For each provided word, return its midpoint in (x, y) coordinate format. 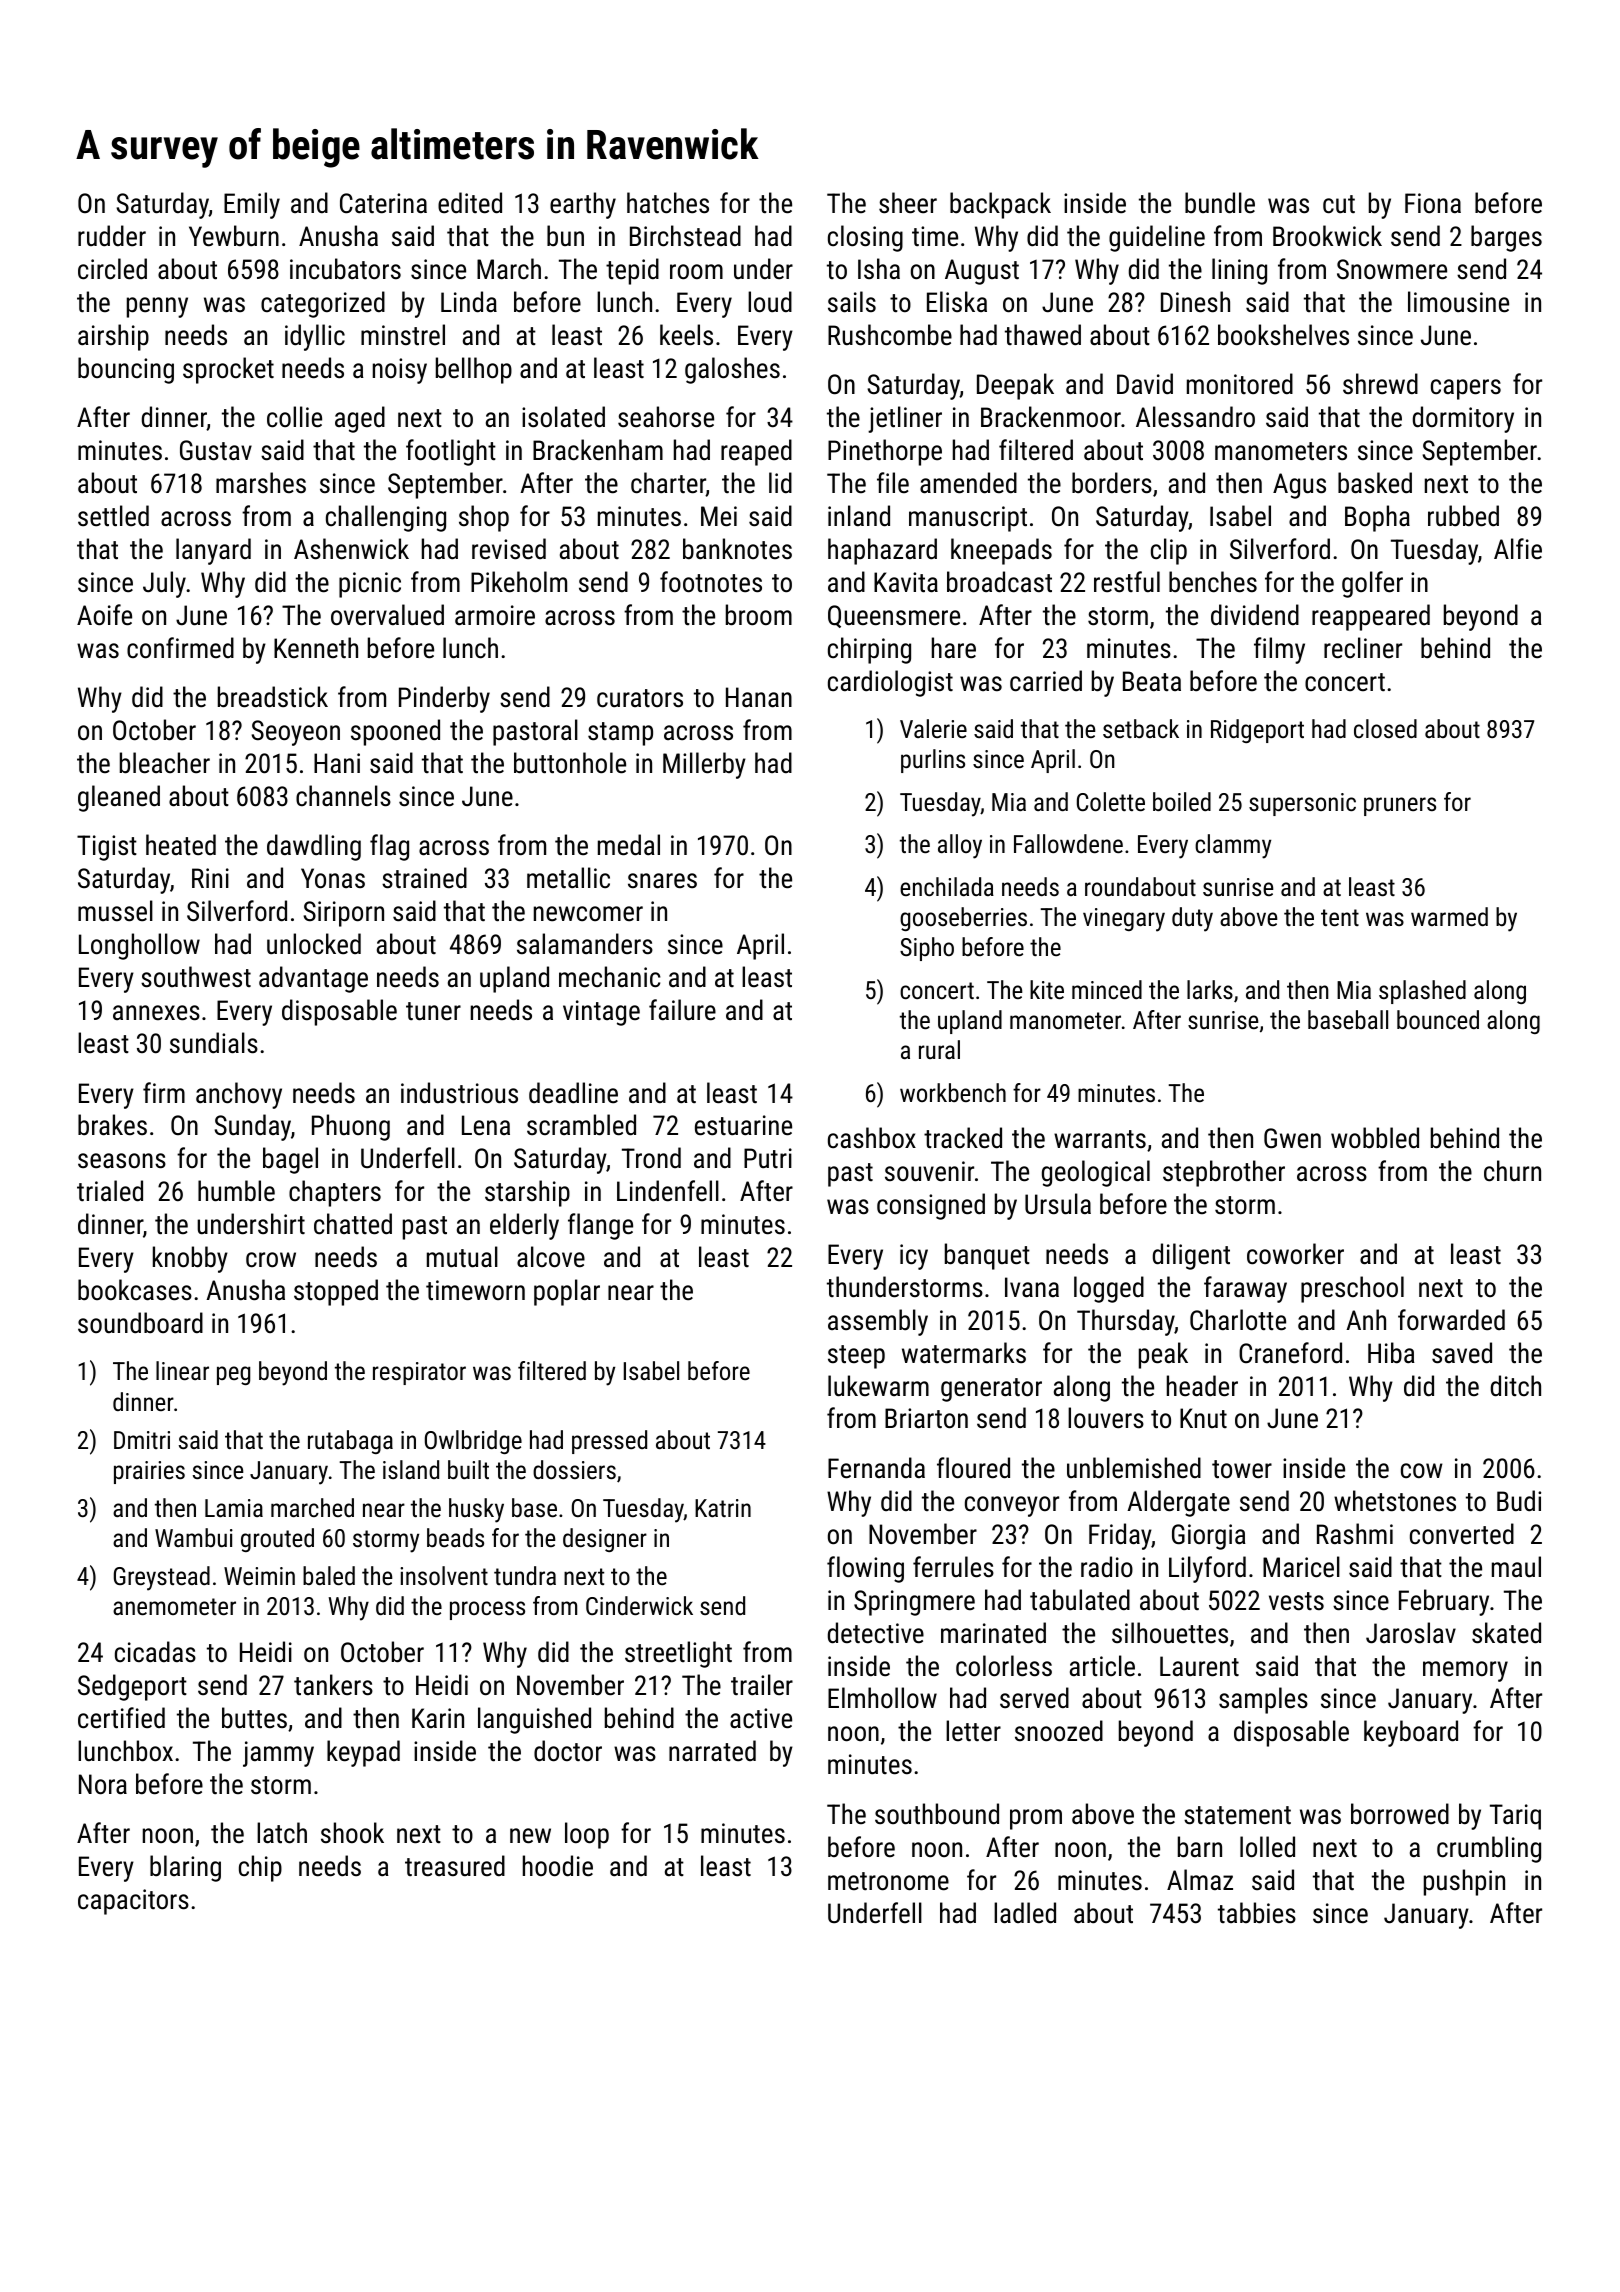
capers (1466, 389)
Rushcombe (890, 335)
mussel (115, 911)
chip (260, 1868)
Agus (1299, 486)
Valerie (933, 728)
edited (470, 203)
